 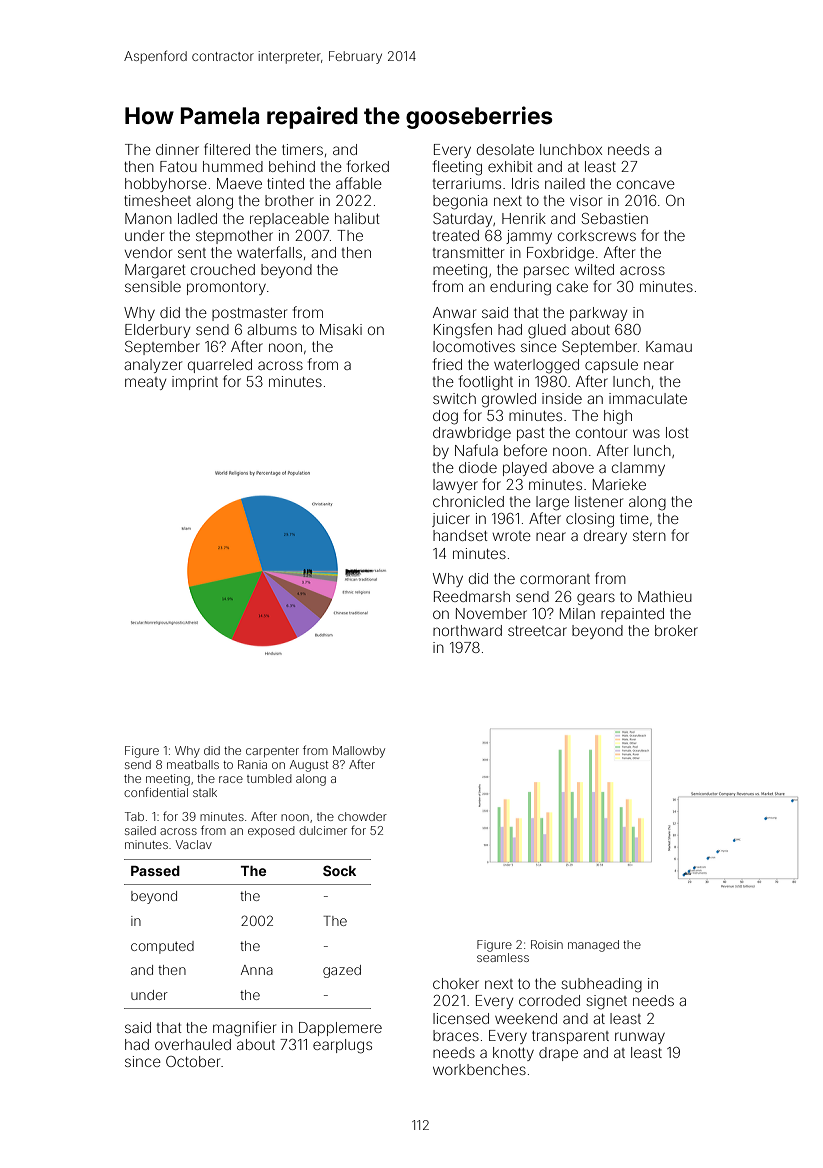 I want to click on filtered, so click(x=227, y=149).
